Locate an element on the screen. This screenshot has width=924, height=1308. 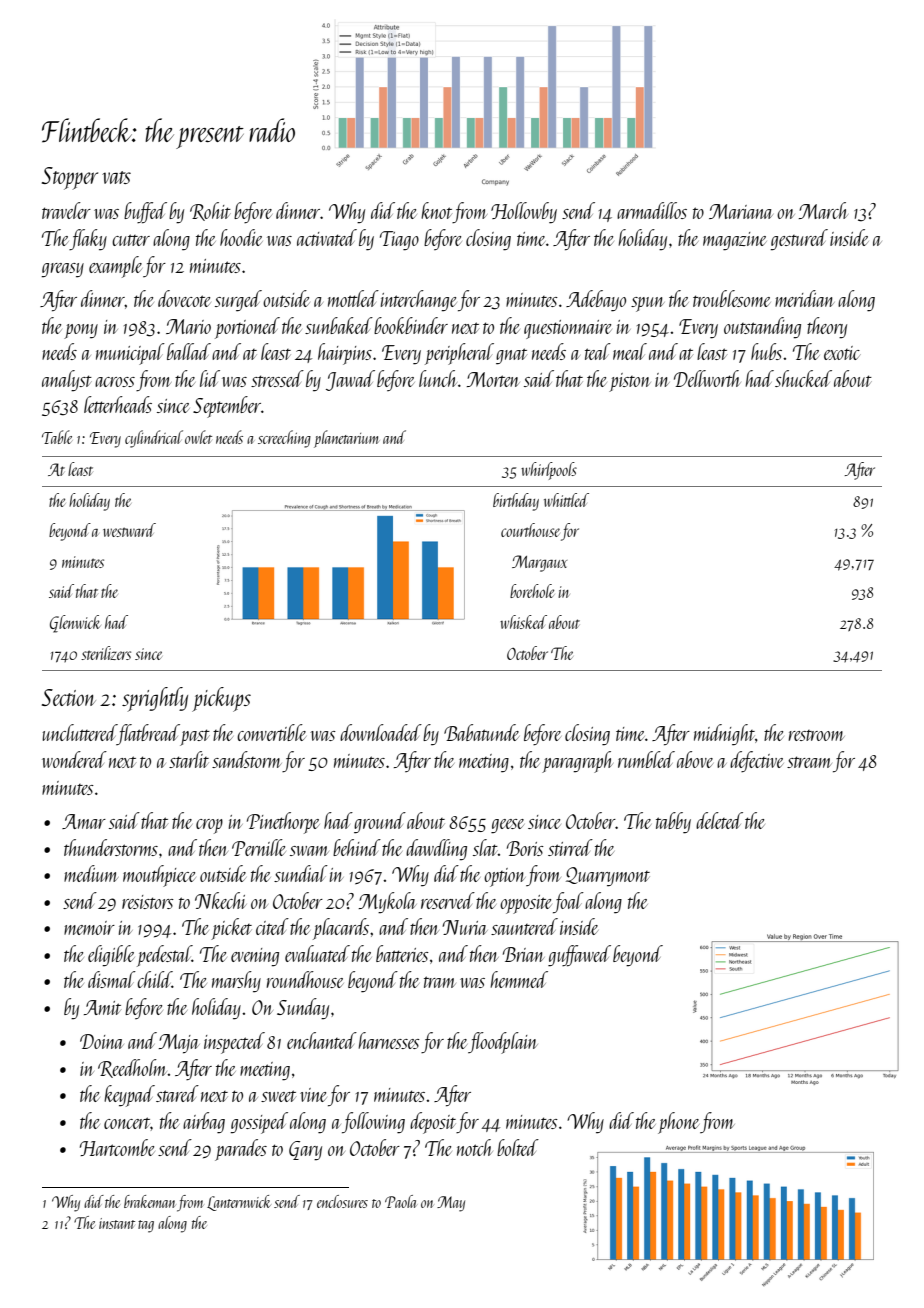
theory is located at coordinates (827, 328).
